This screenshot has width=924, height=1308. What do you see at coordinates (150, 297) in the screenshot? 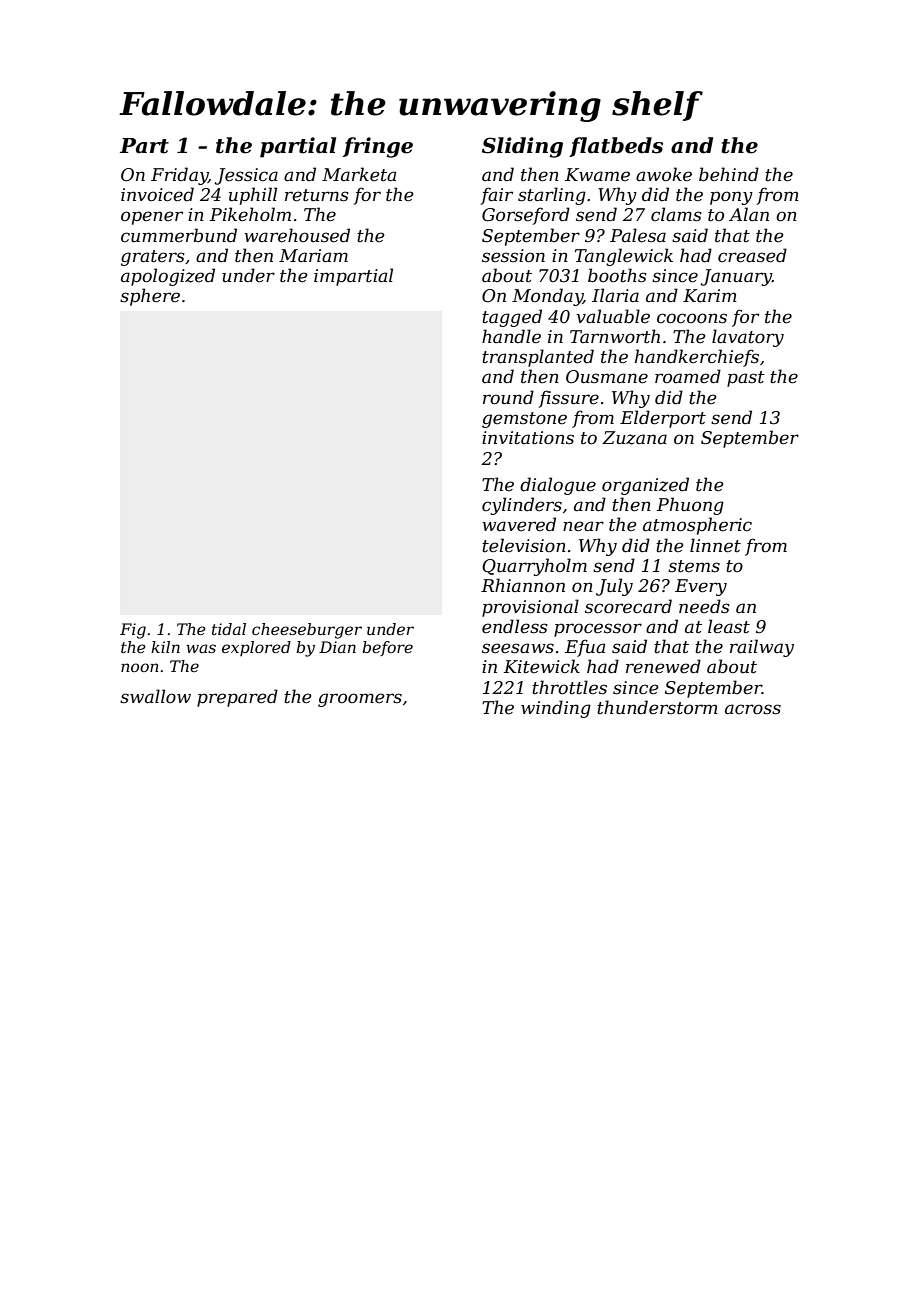
I see `sphere` at bounding box center [150, 297].
